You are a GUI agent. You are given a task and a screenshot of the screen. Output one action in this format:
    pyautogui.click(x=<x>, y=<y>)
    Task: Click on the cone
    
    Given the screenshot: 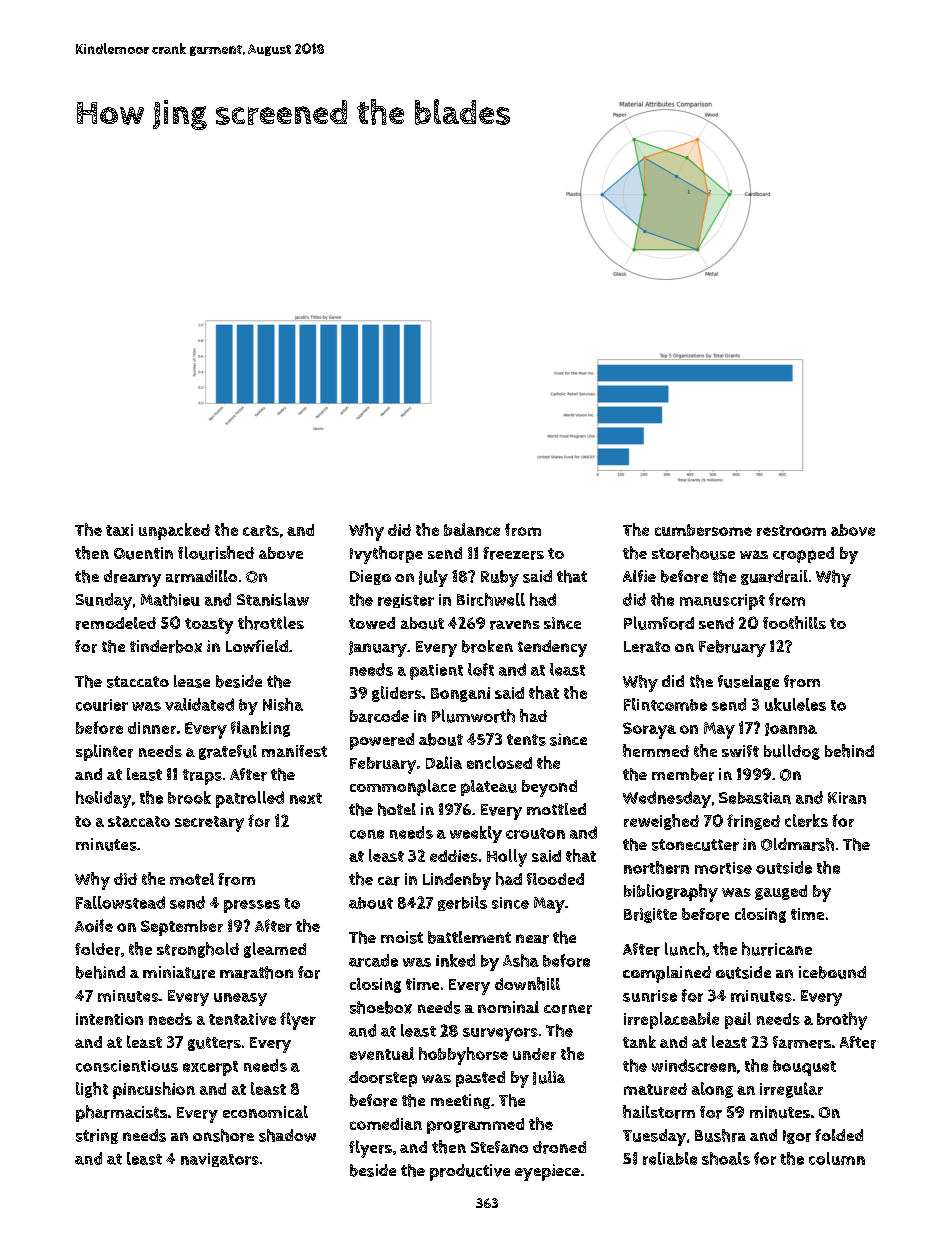 What is the action you would take?
    pyautogui.click(x=367, y=834)
